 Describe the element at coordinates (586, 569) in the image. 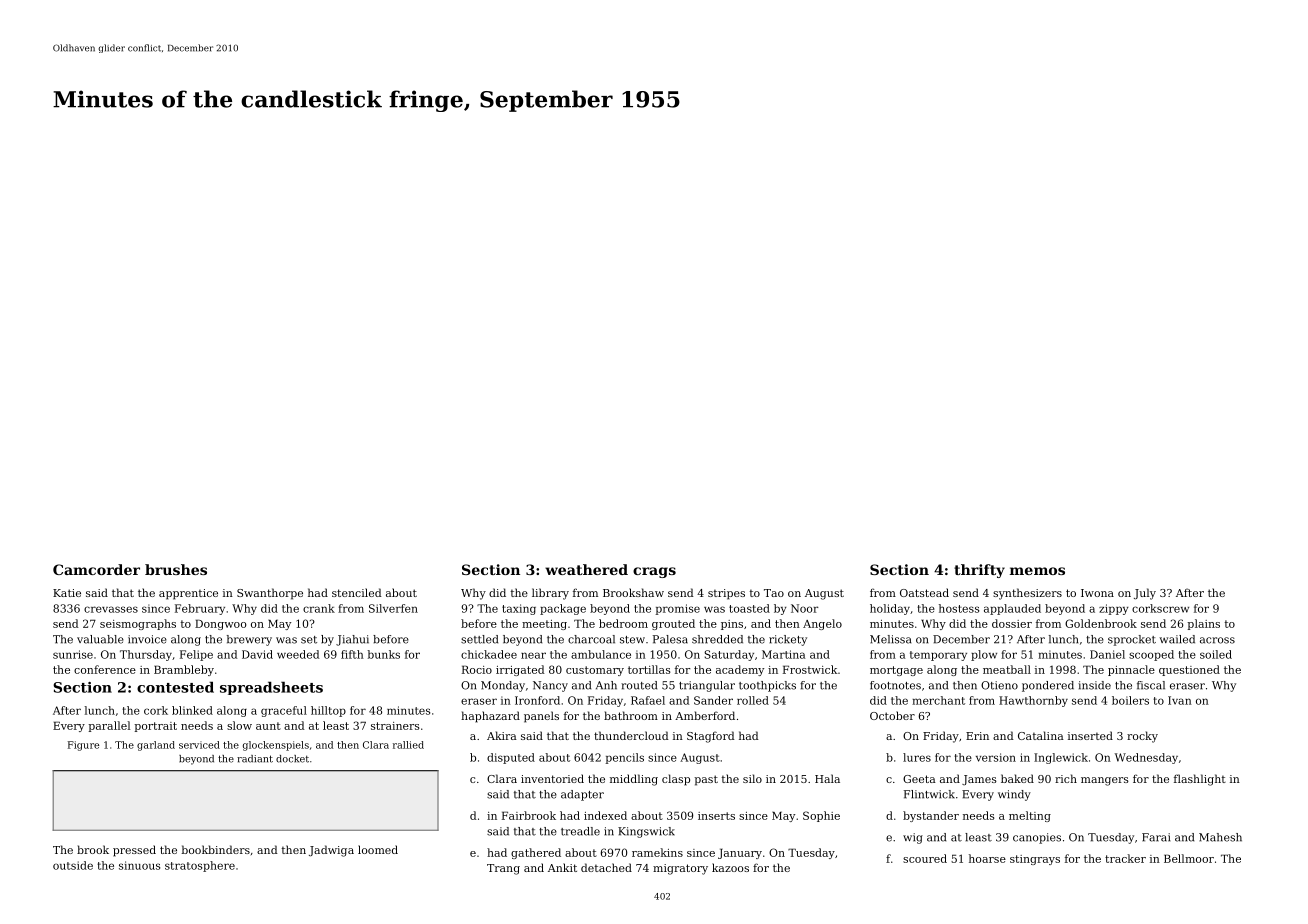

I see `weathered` at that location.
